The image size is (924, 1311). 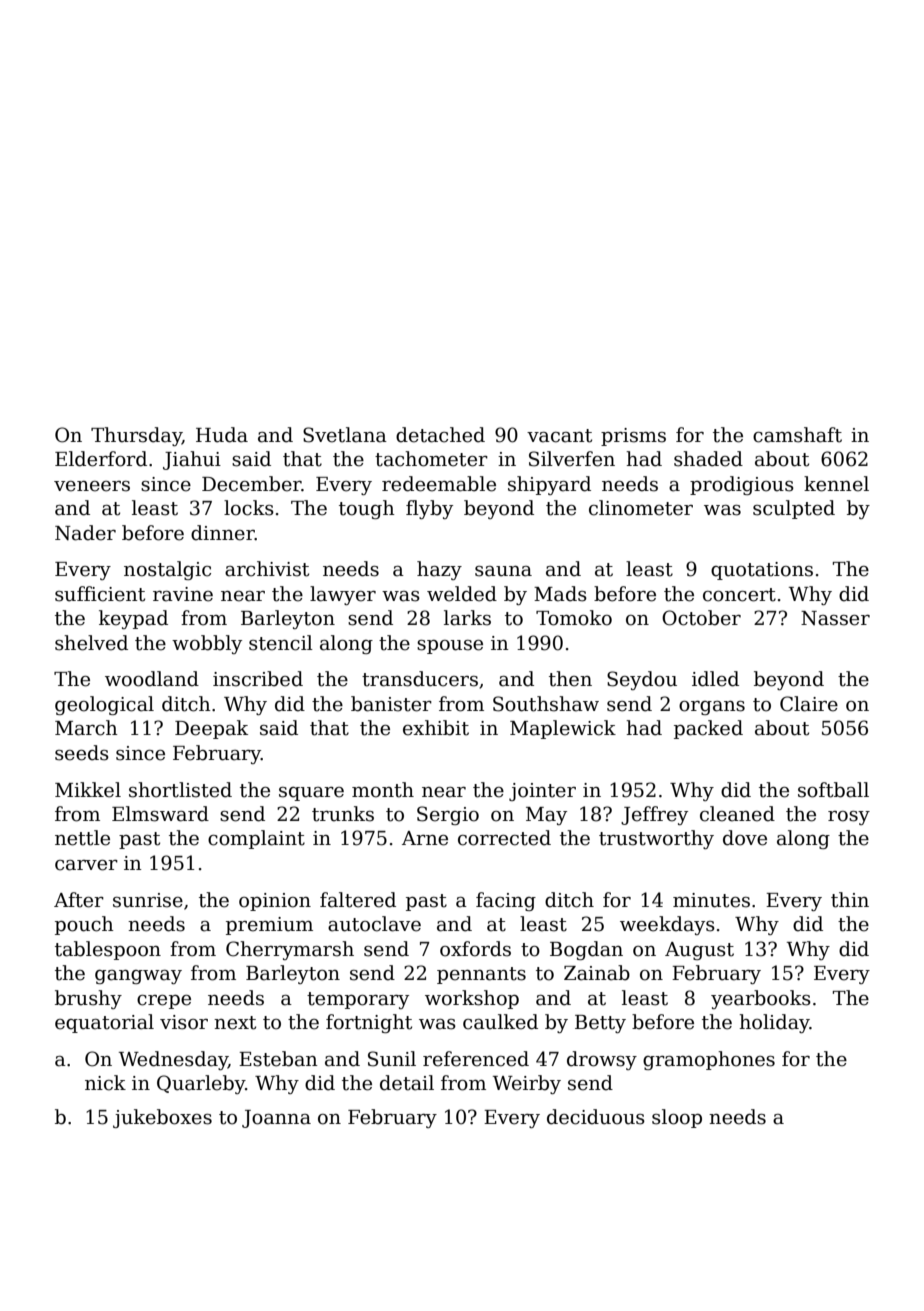 I want to click on jukeboxes, so click(x=162, y=1118).
